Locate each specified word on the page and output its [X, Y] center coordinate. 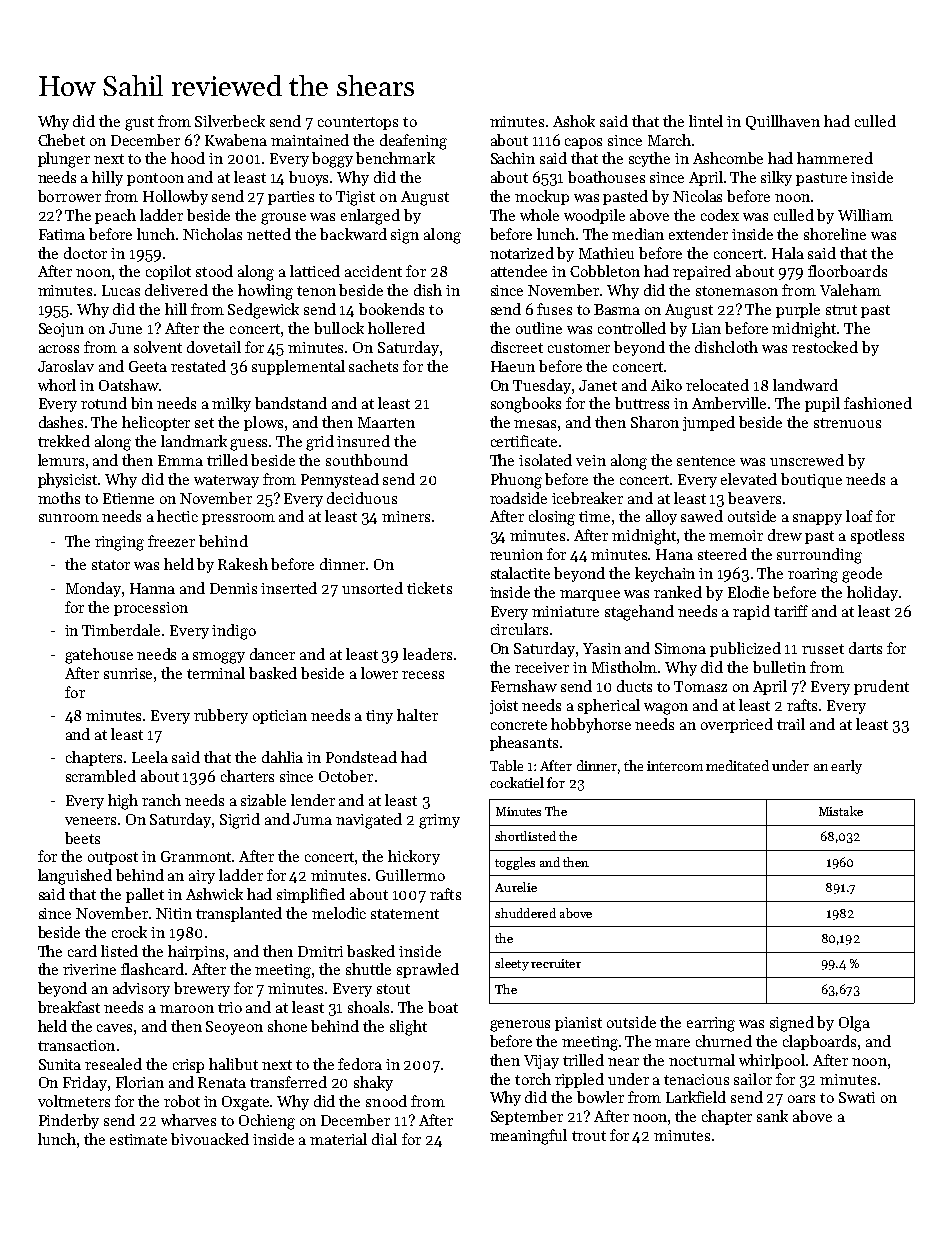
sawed [702, 516]
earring [711, 1024]
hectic [177, 516]
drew [785, 535]
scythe [649, 159]
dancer [272, 654]
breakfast [69, 1007]
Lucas [121, 290]
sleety [512, 964]
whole [539, 215]
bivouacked [210, 1139]
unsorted [372, 588]
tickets [429, 588]
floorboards [847, 271]
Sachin [513, 158]
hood [188, 158]
